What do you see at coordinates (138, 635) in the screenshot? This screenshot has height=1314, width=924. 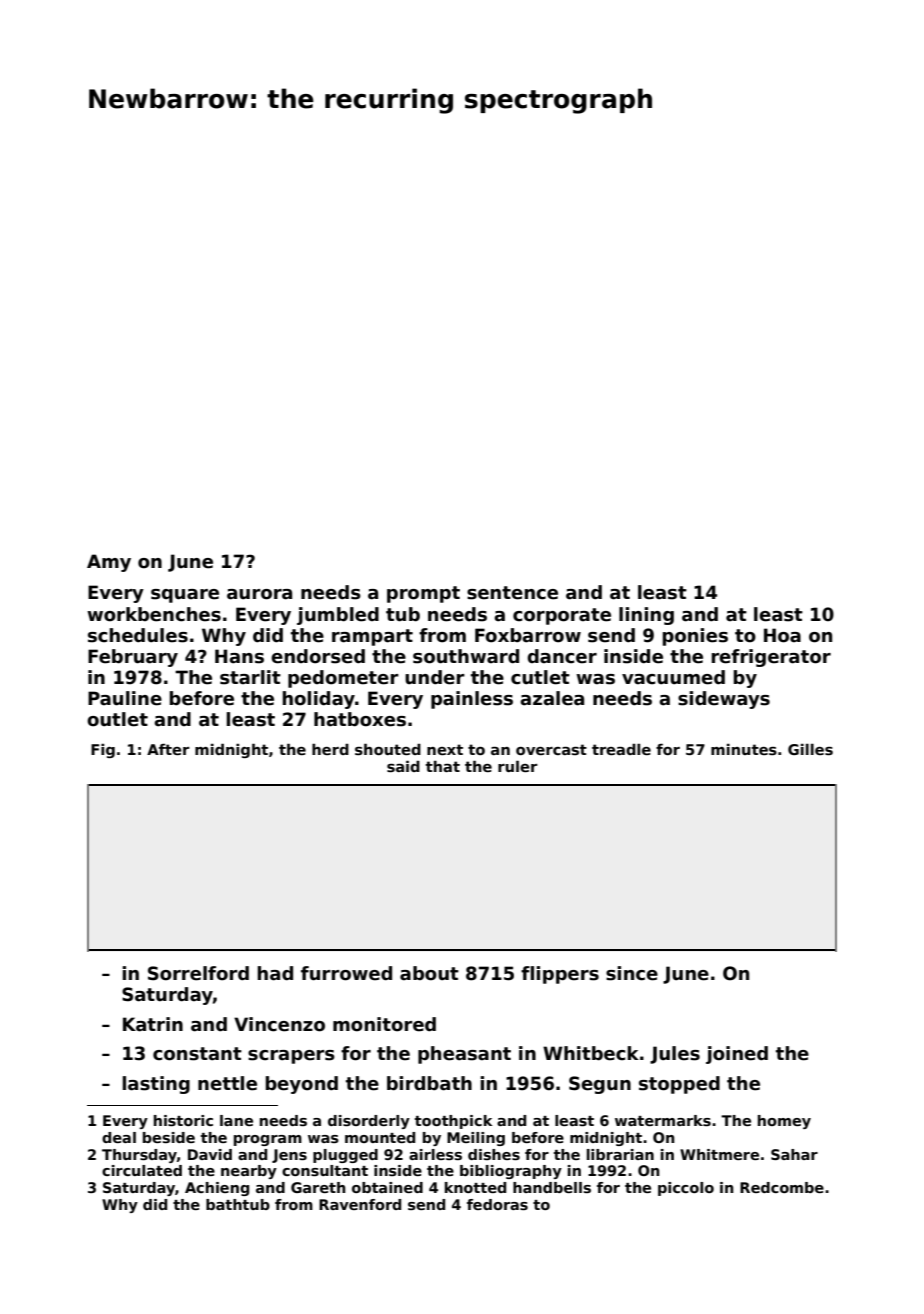 I see `schedules` at bounding box center [138, 635].
